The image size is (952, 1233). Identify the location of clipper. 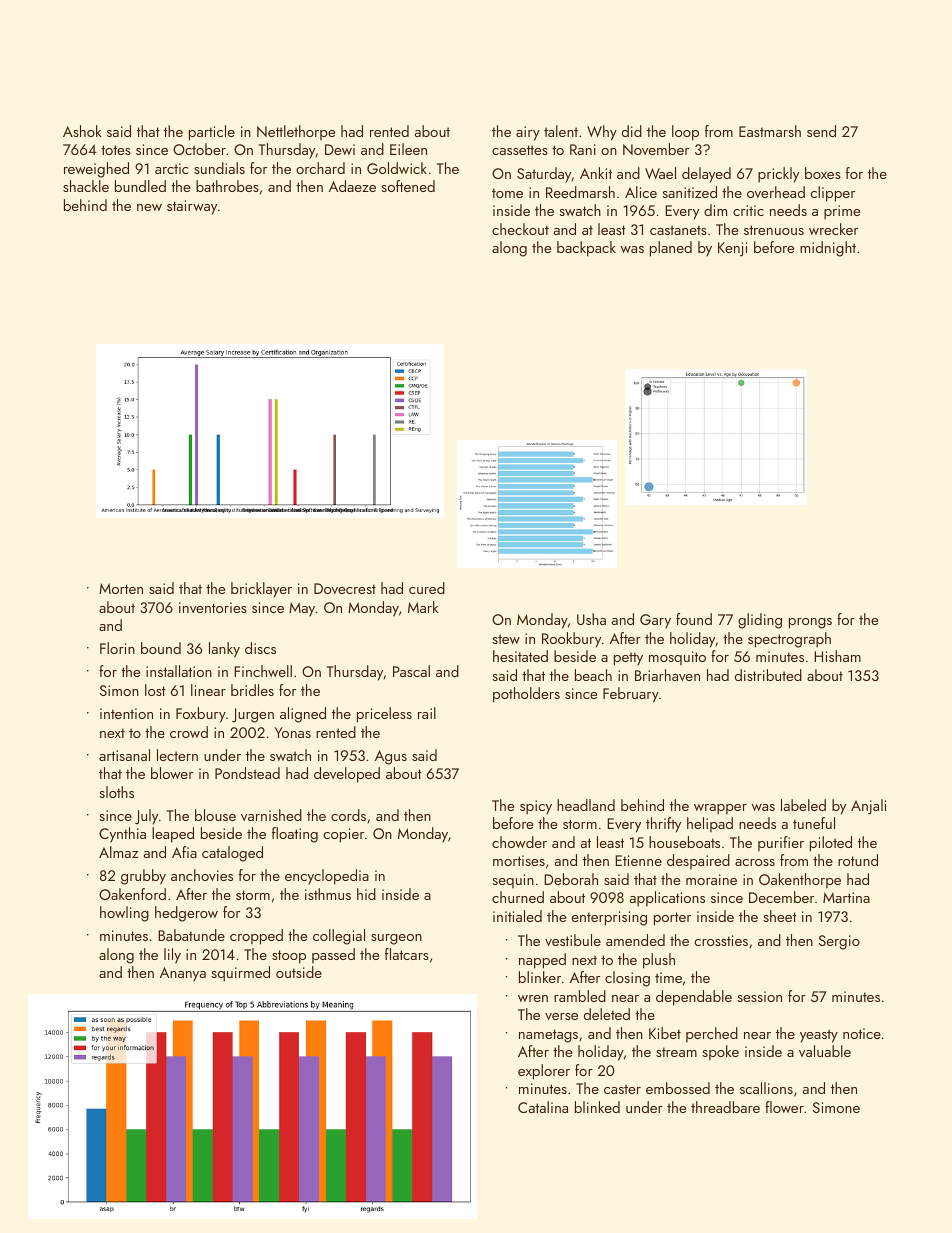
(832, 194).
